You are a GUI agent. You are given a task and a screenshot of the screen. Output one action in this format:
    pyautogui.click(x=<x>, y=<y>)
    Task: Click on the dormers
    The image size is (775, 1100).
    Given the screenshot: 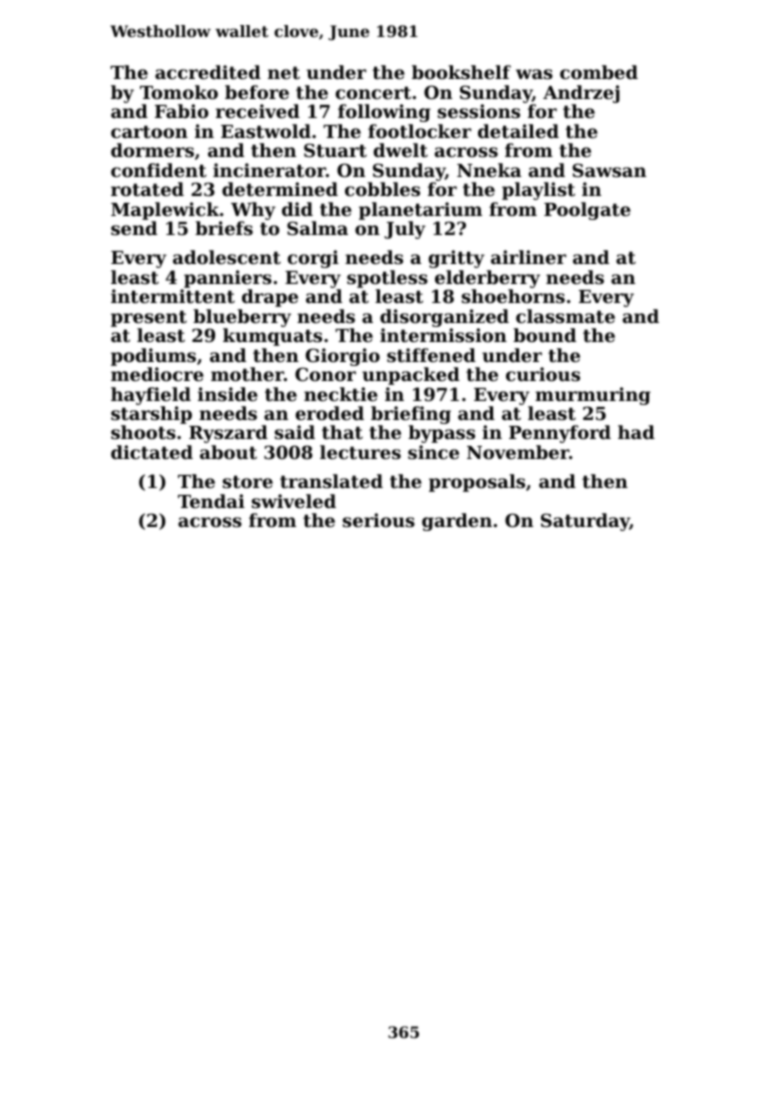 What is the action you would take?
    pyautogui.click(x=152, y=150)
